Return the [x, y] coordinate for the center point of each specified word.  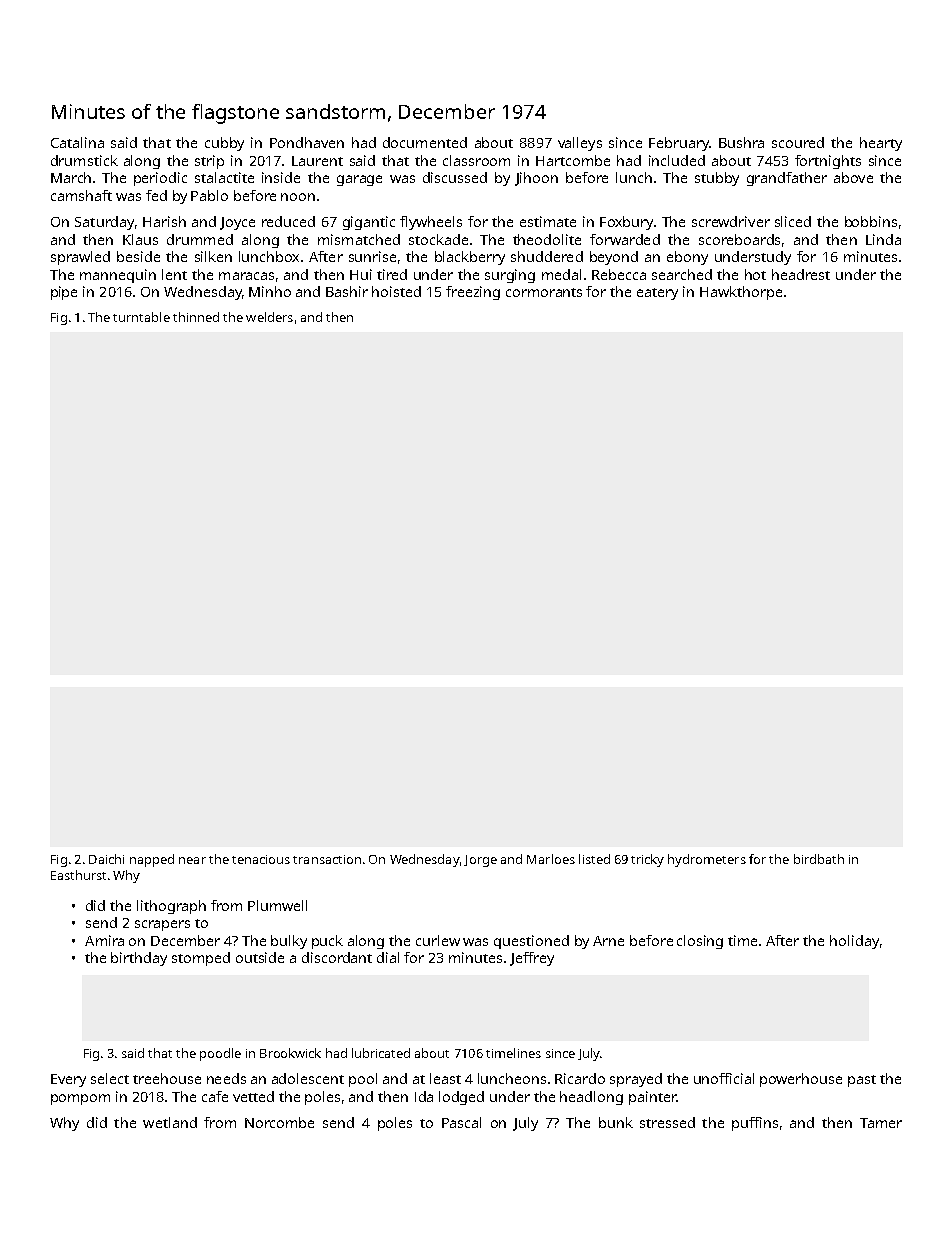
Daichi [106, 859]
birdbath [819, 859]
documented [425, 142]
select [110, 1078]
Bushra [741, 142]
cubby [224, 144]
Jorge [480, 861]
